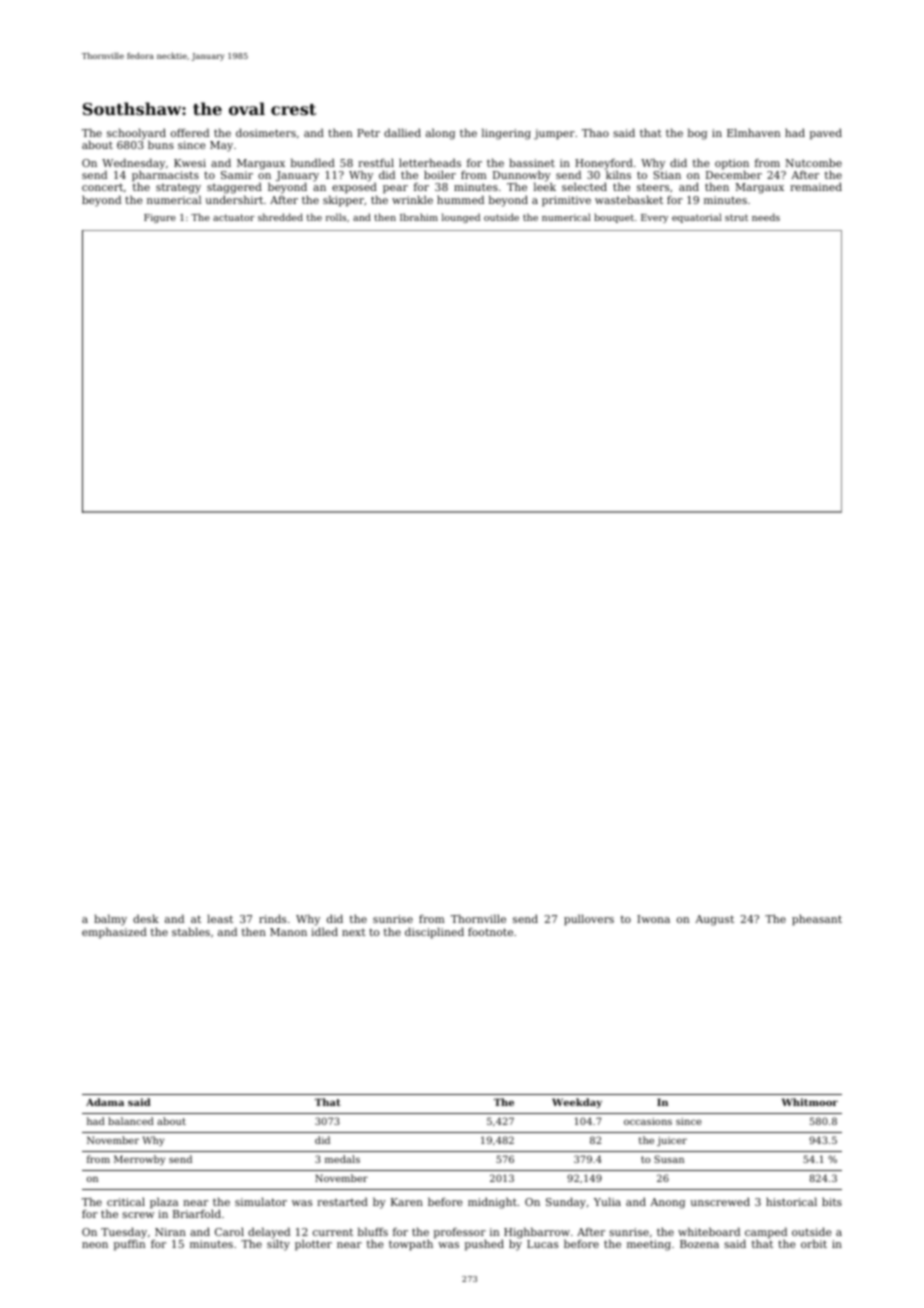 The width and height of the screenshot is (924, 1308). I want to click on May, so click(221, 146).
